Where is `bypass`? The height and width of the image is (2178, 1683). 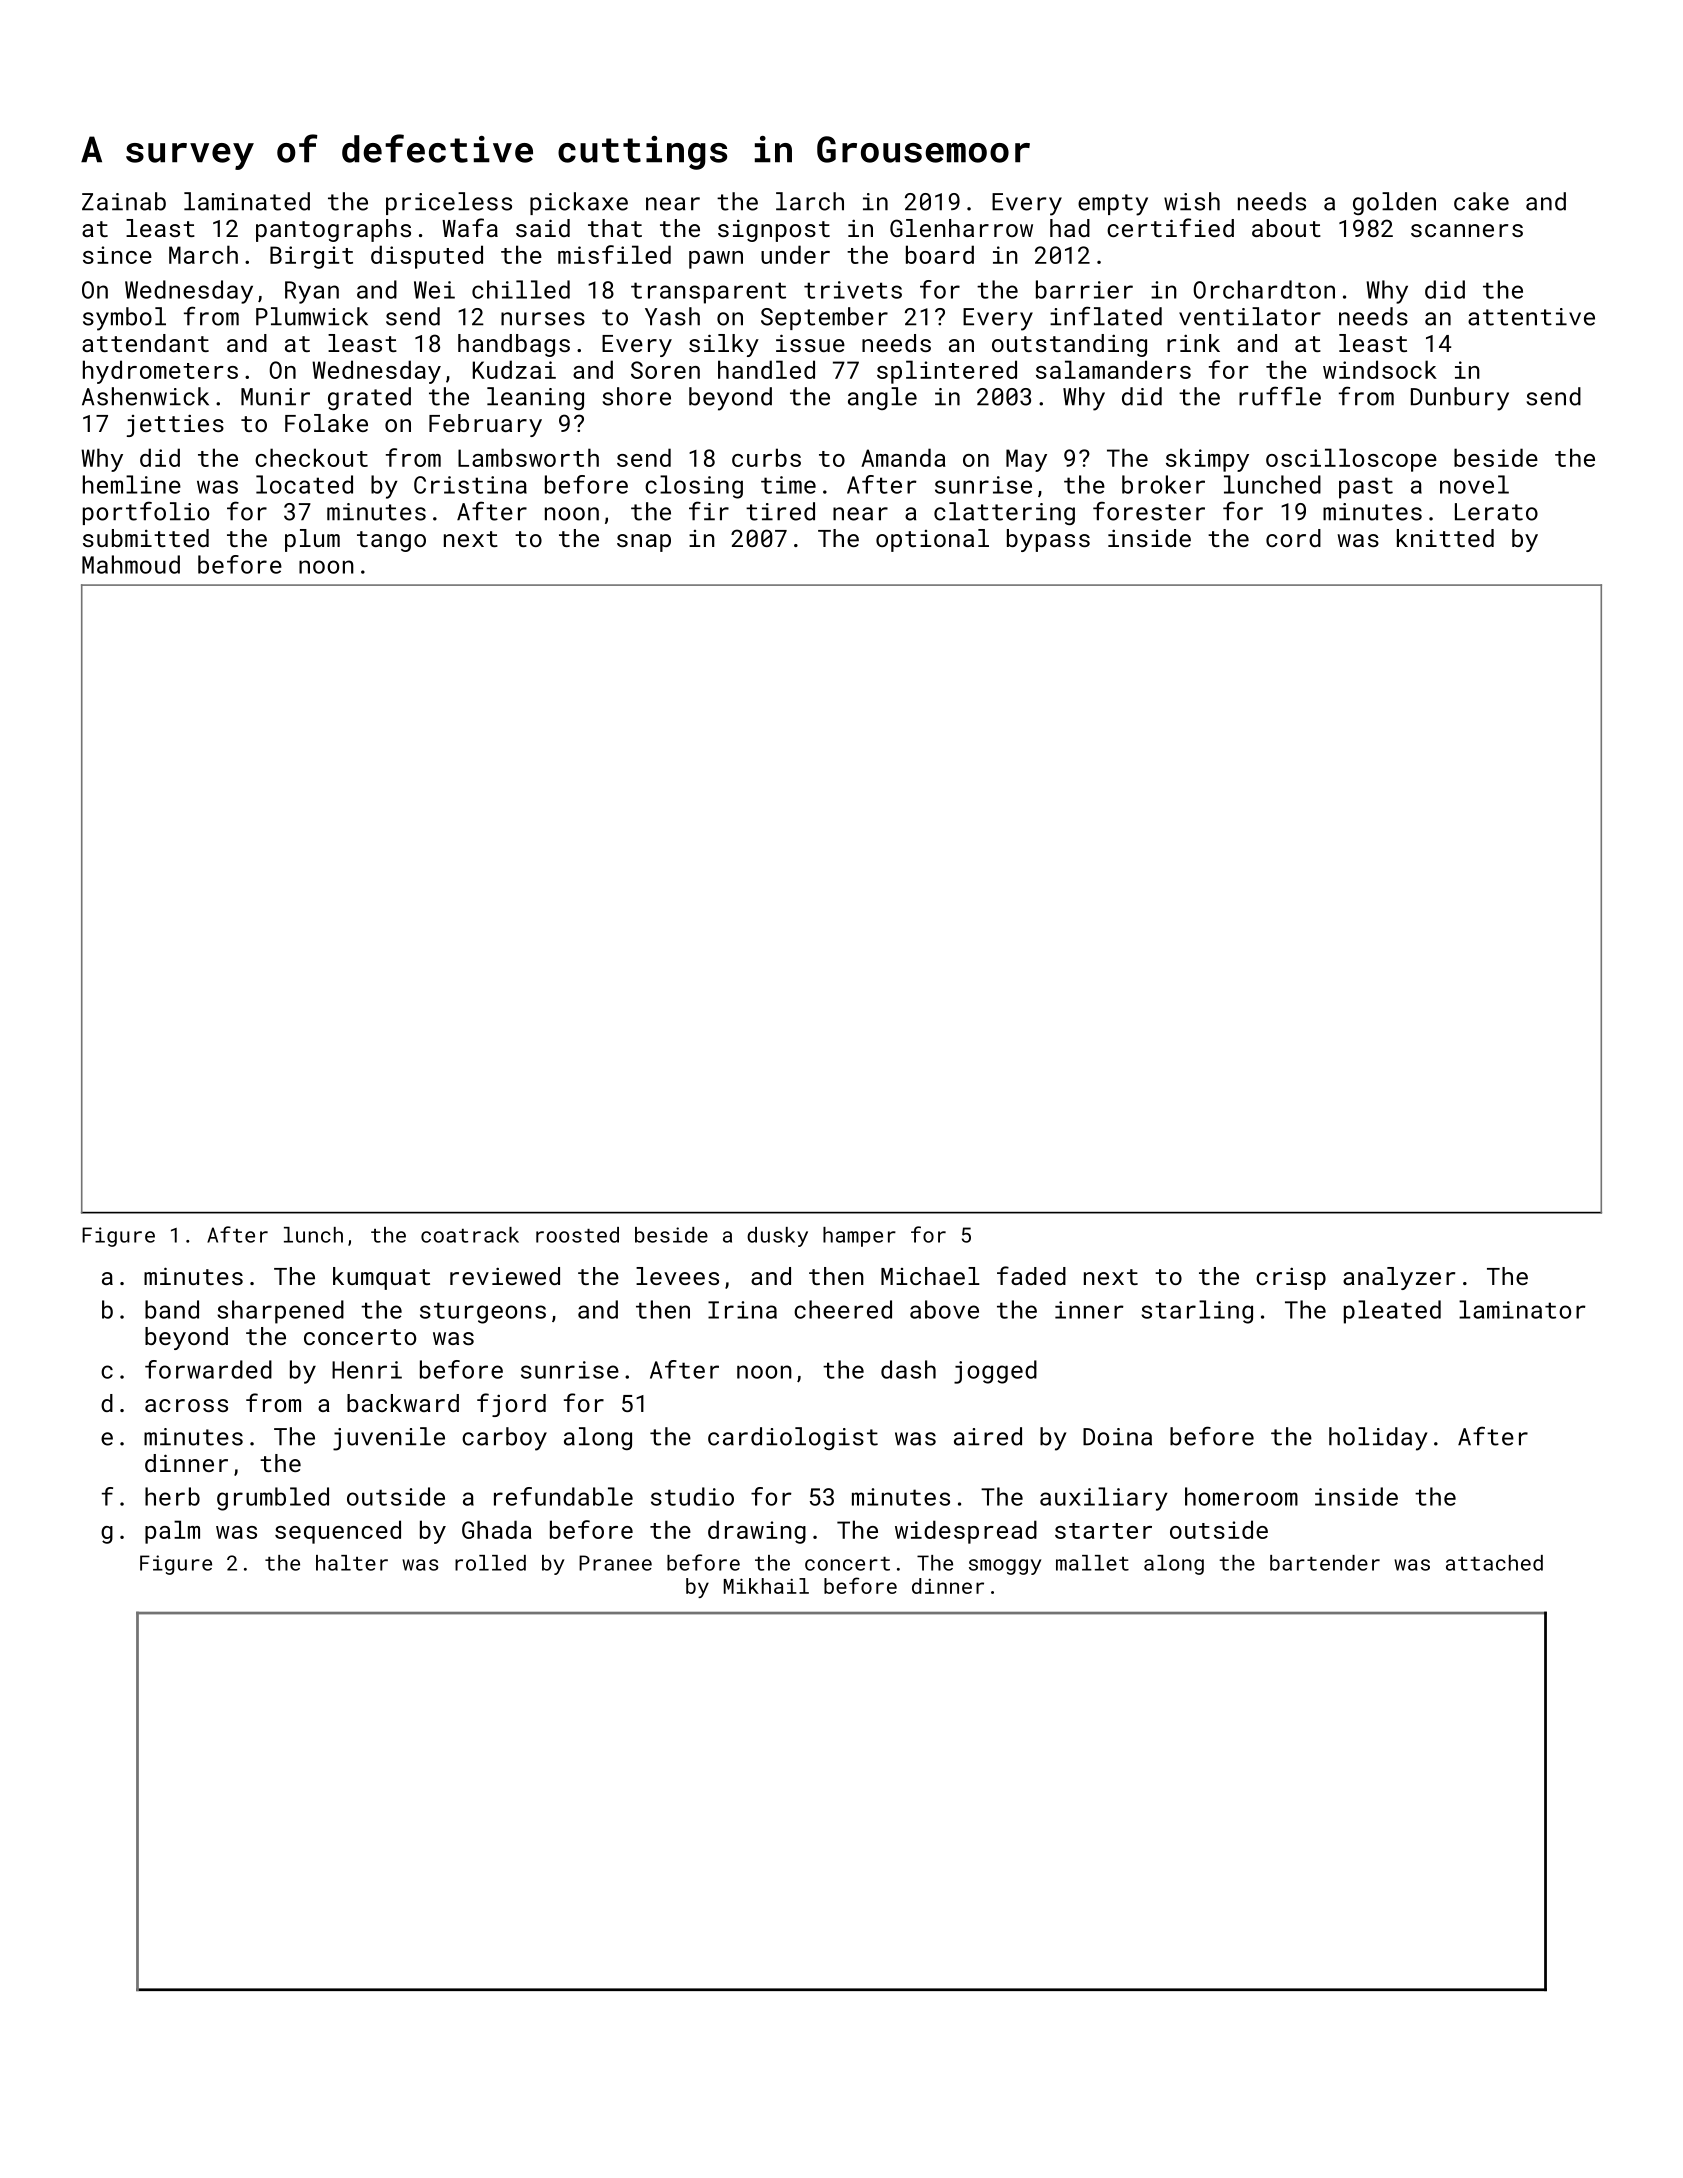
bypass is located at coordinates (1048, 540).
